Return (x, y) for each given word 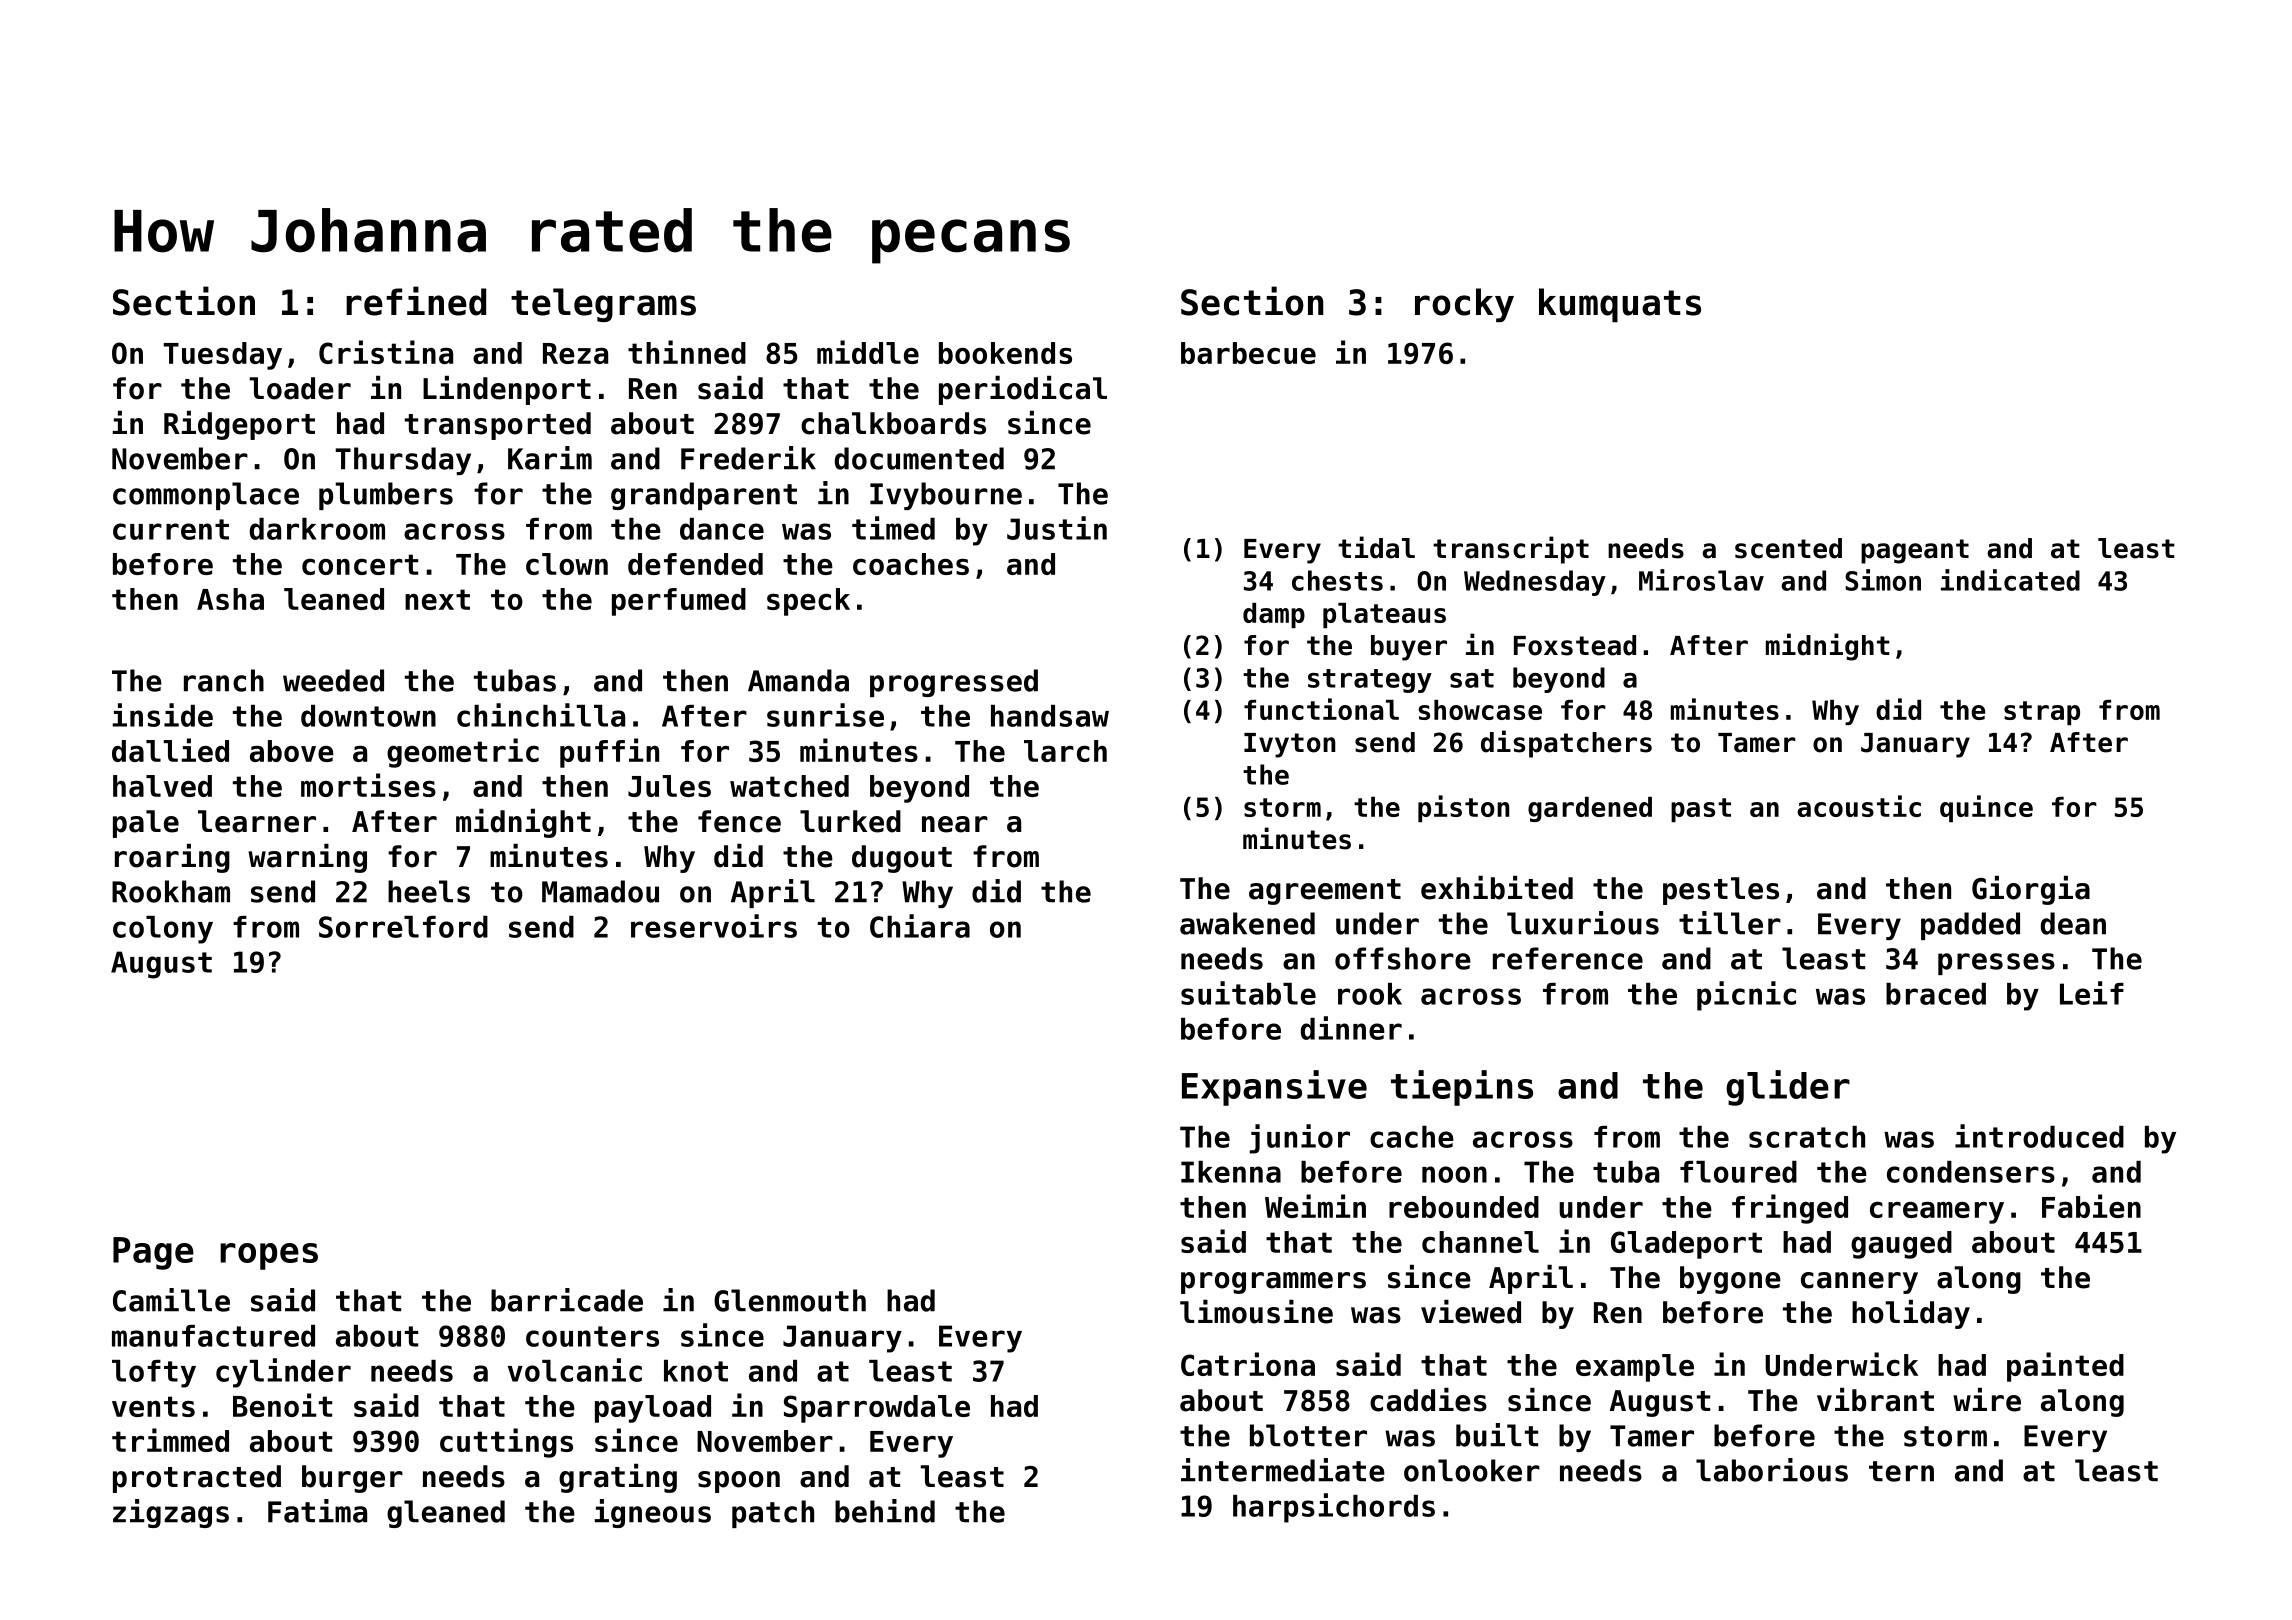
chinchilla (541, 715)
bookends (1005, 353)
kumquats (1620, 305)
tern (1901, 1471)
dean (2073, 923)
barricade (567, 1300)
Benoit (282, 1405)
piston (1464, 808)
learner (257, 821)
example (1635, 1368)
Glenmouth (790, 1300)
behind (885, 1511)
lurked (850, 821)
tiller (1730, 923)
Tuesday (222, 356)
